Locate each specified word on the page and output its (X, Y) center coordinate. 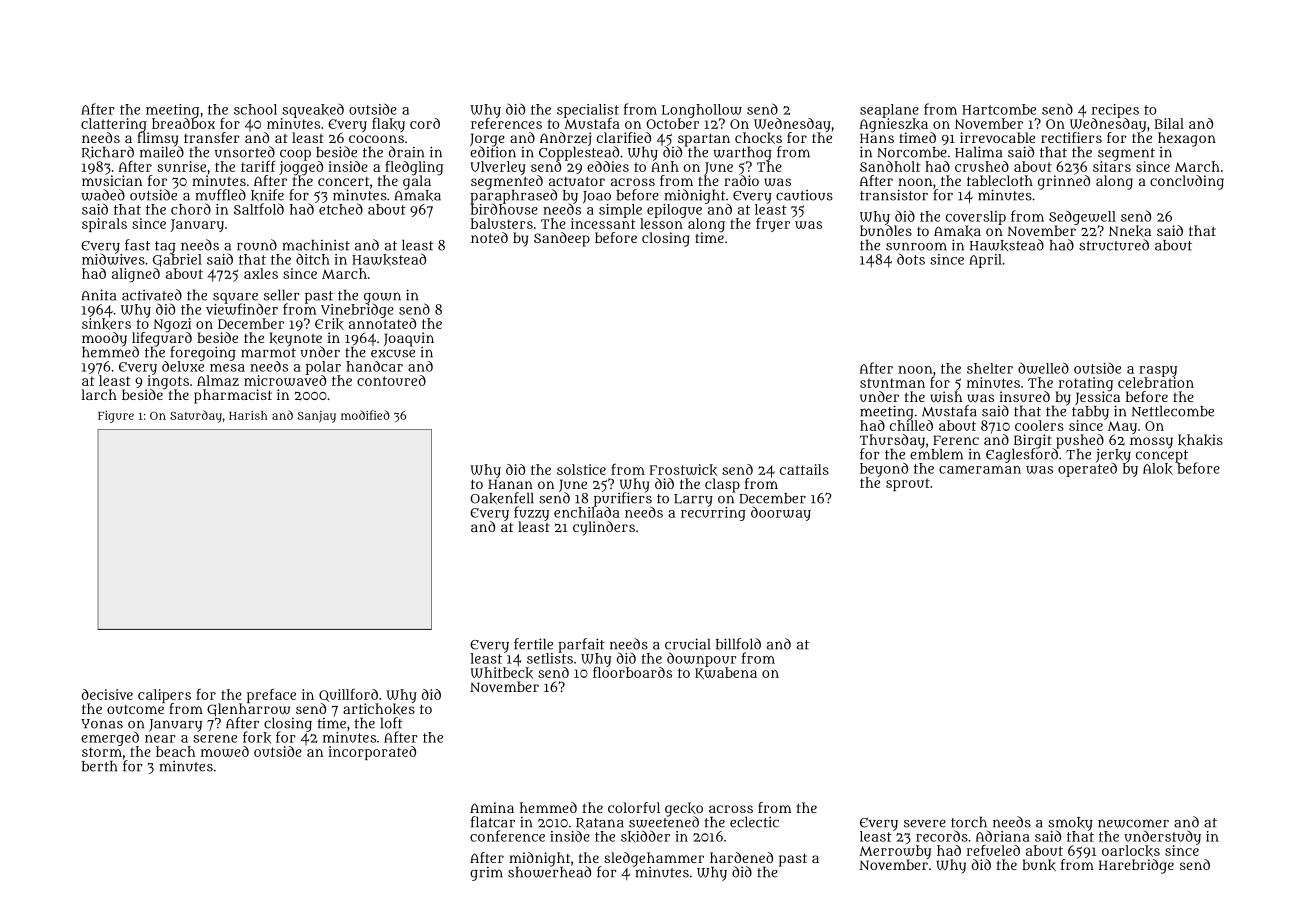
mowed (225, 751)
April (985, 261)
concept (1162, 456)
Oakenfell (502, 498)
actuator (577, 181)
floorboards (632, 672)
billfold (738, 644)
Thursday (892, 441)
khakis (1200, 440)
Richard (108, 152)
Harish (248, 415)
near (160, 739)
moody (104, 339)
